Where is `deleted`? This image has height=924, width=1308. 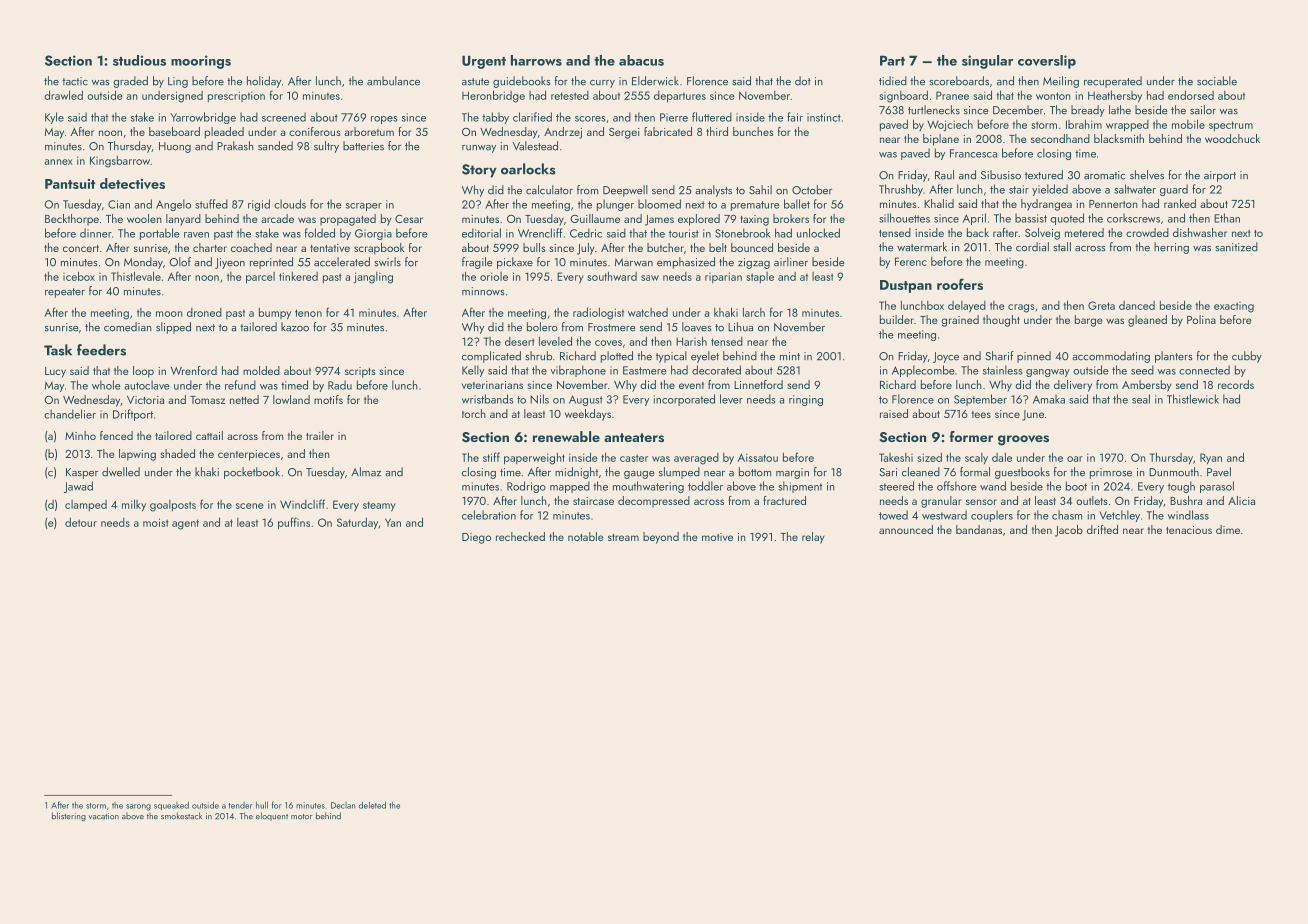
deleted is located at coordinates (372, 805).
